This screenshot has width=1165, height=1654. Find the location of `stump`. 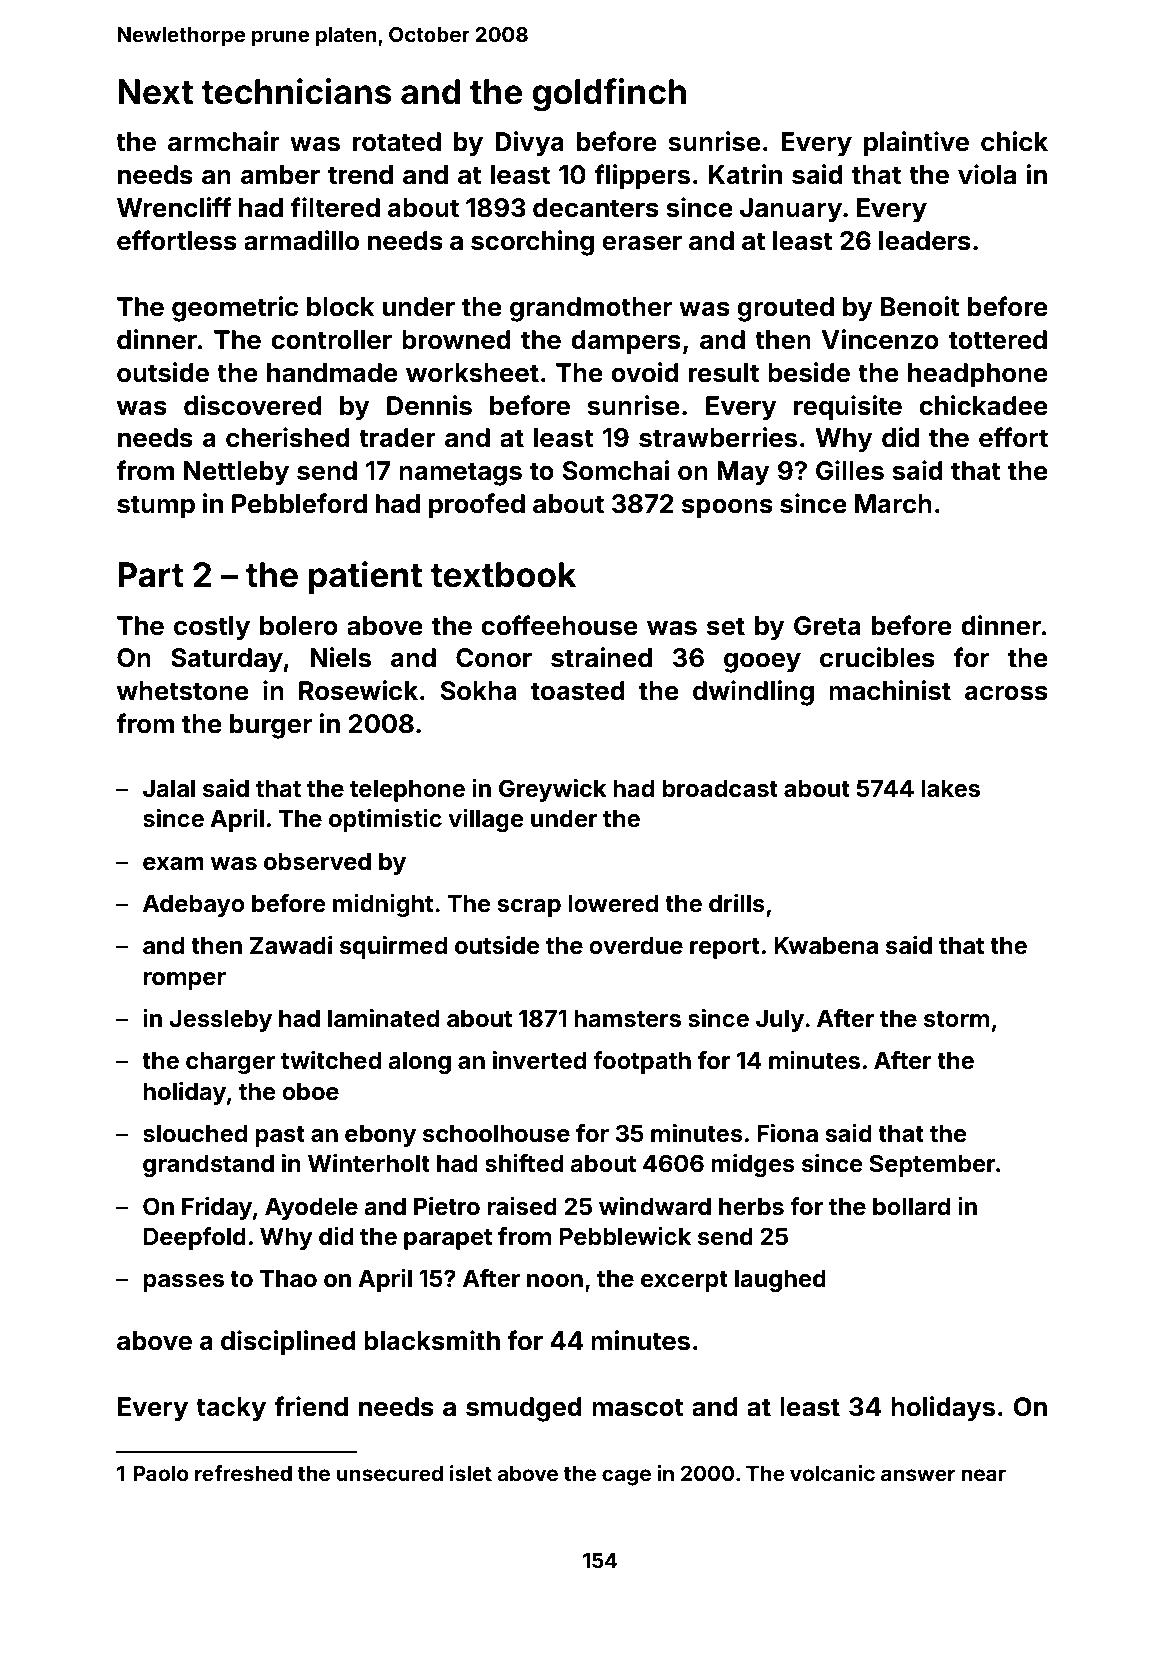

stump is located at coordinates (156, 507).
